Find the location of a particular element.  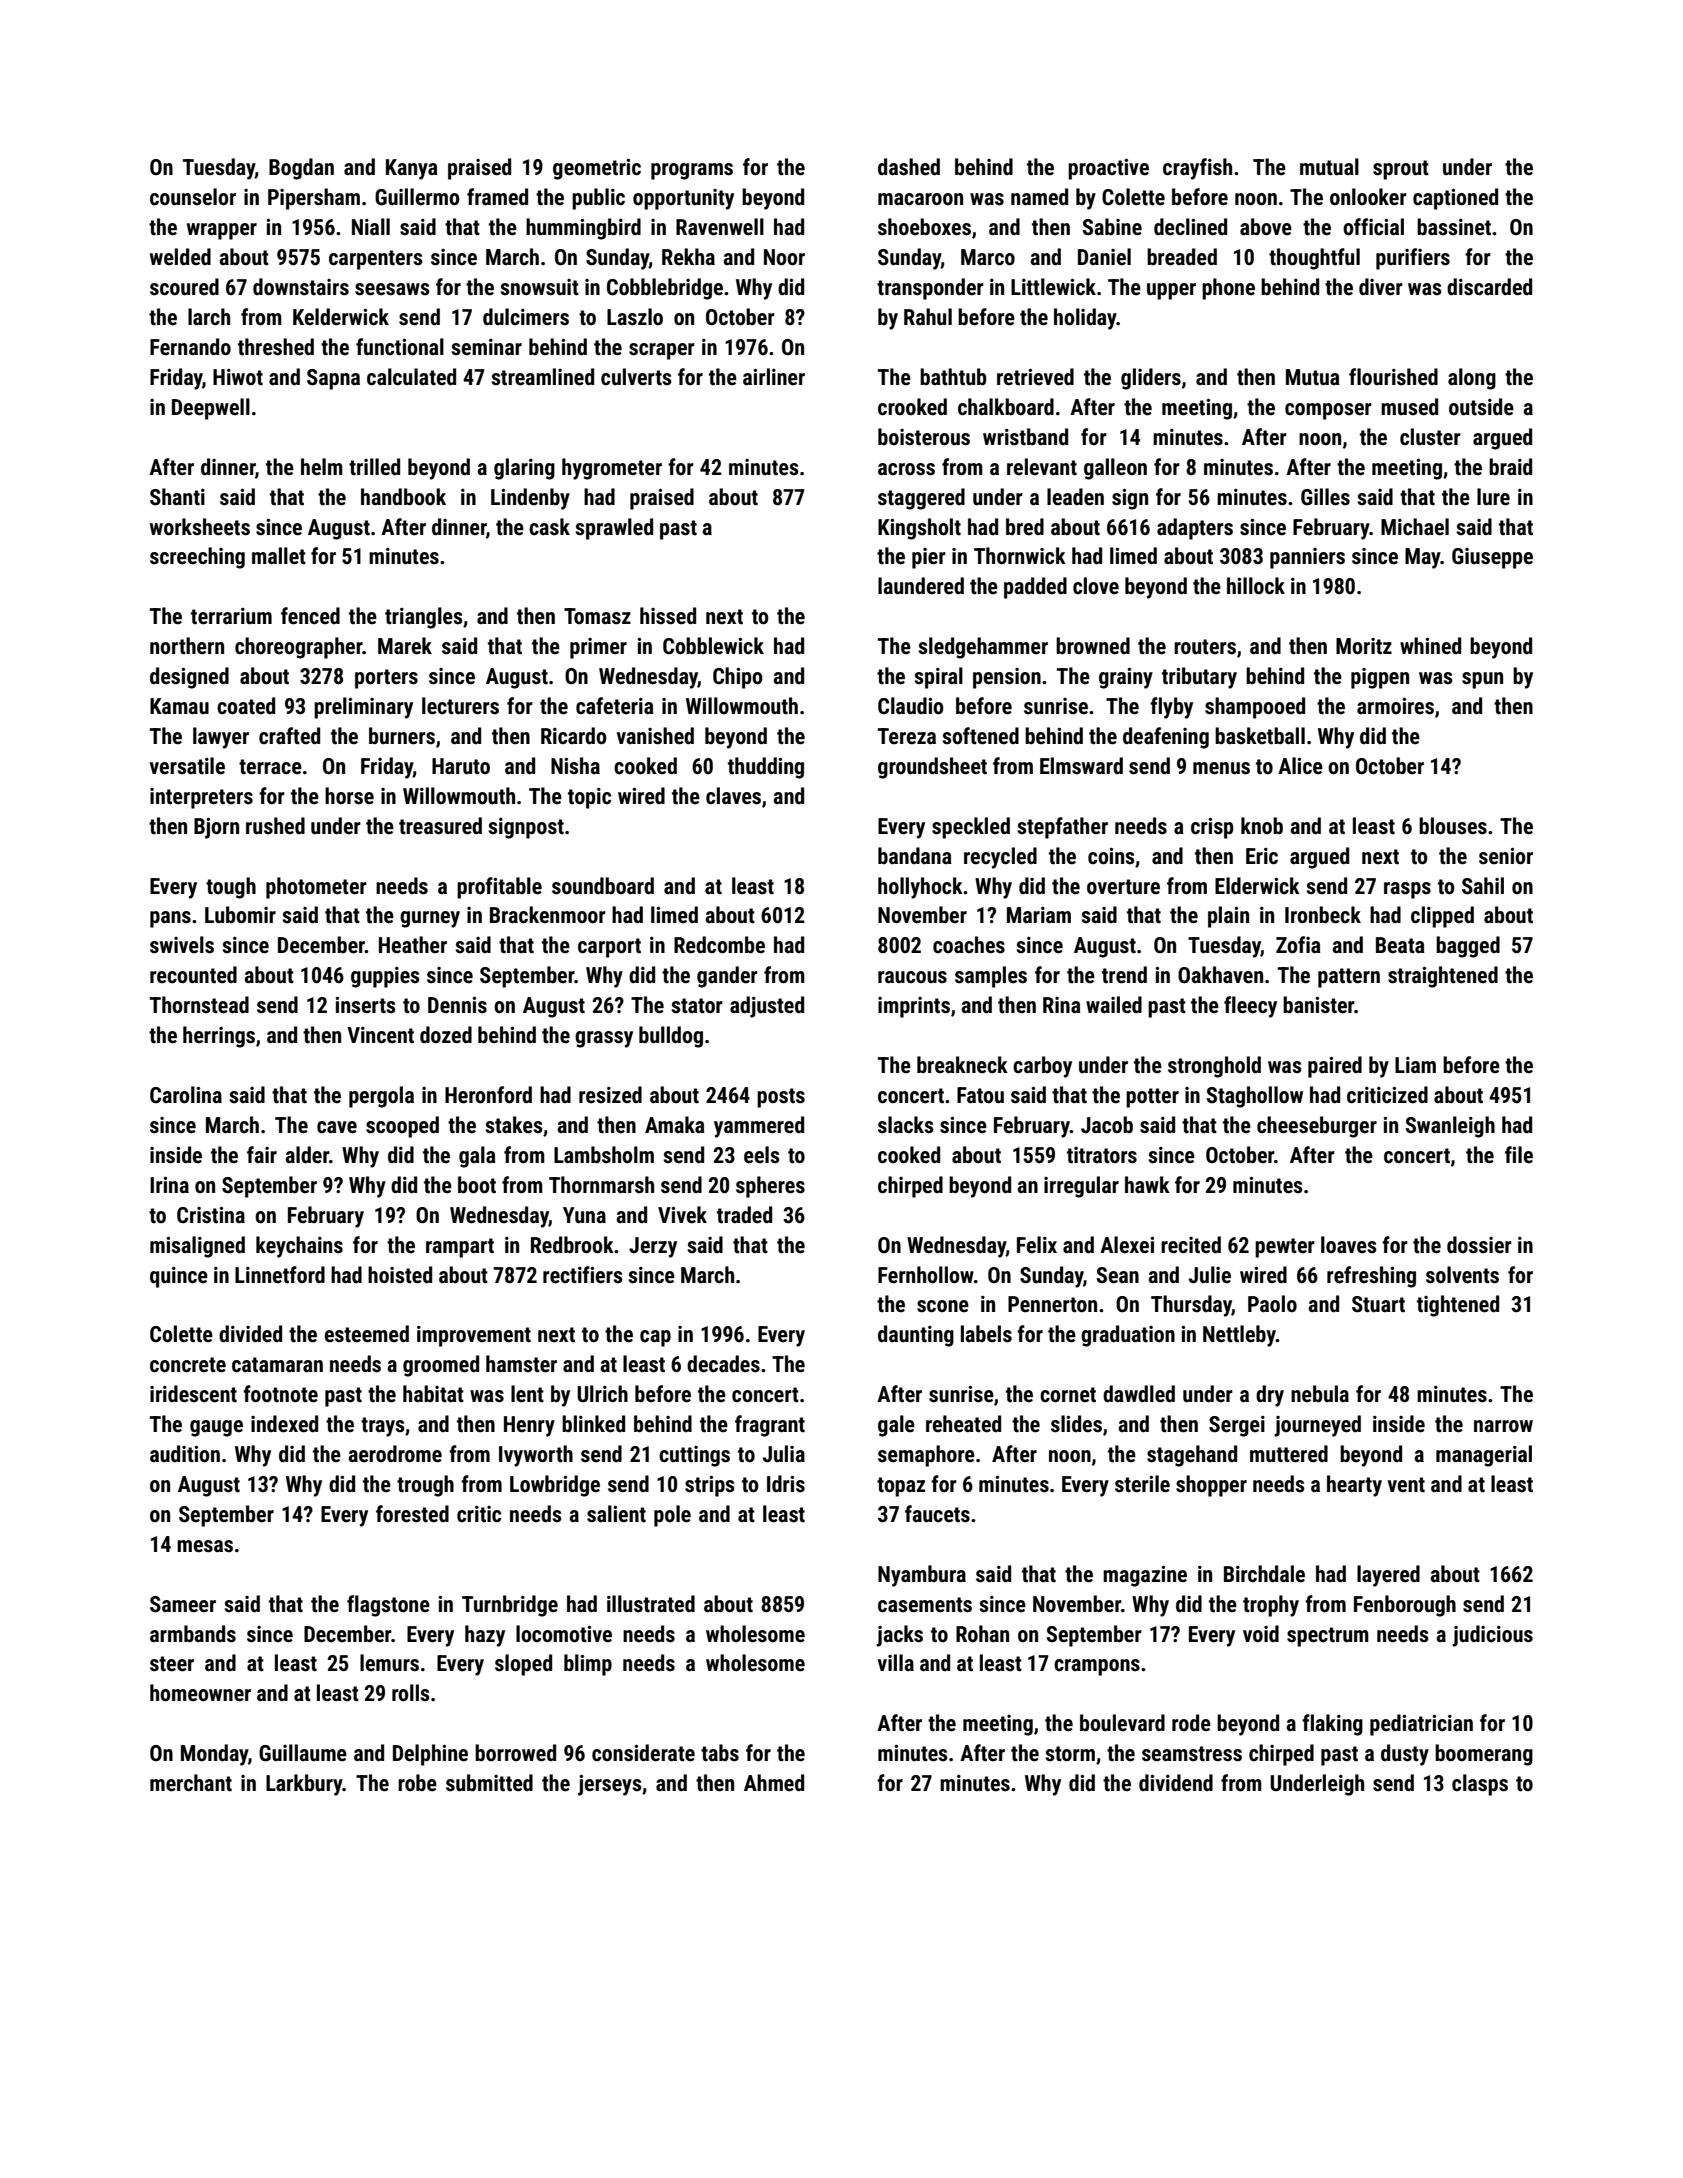

decades is located at coordinates (723, 1364).
